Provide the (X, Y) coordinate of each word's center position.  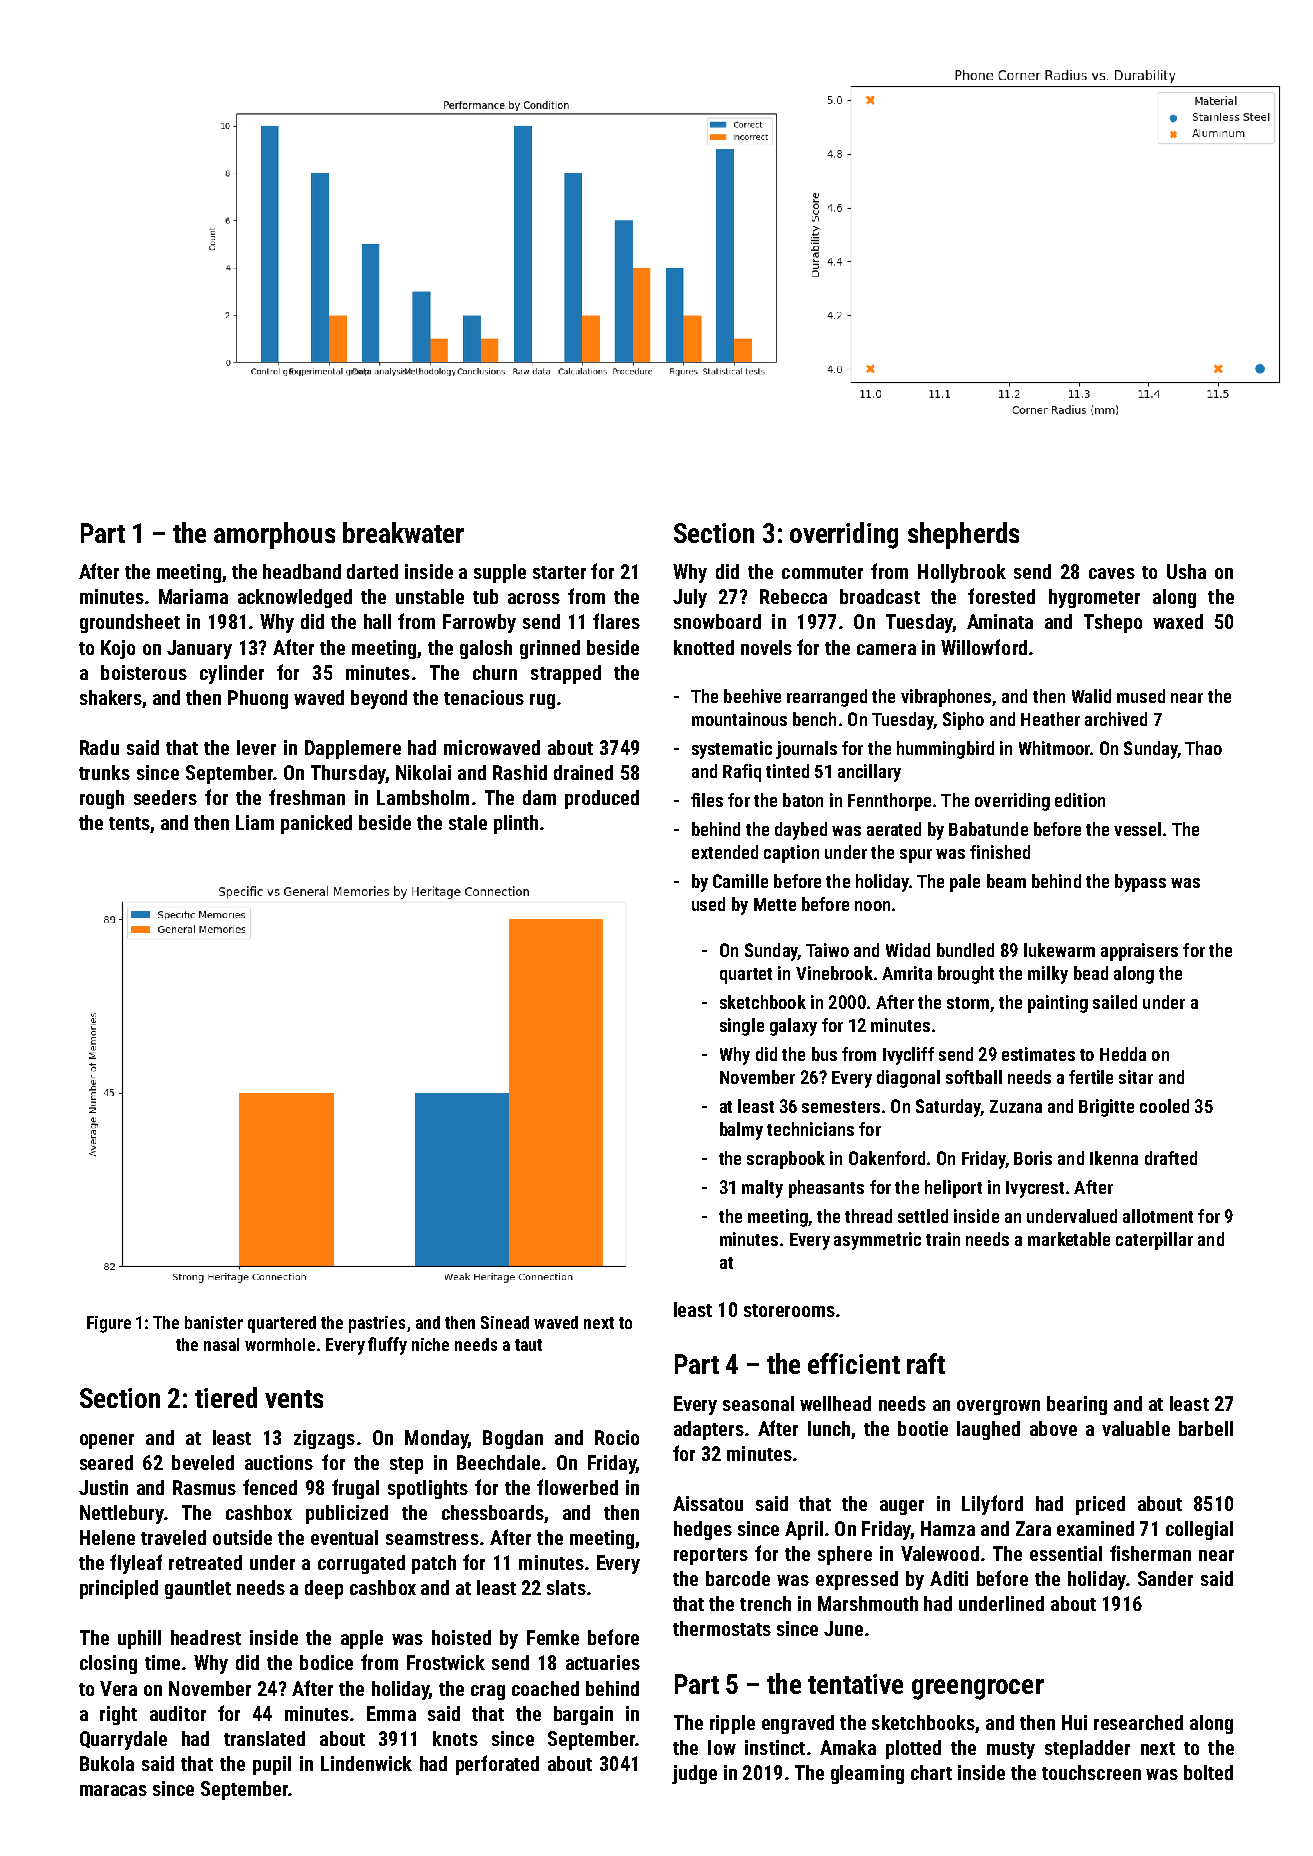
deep (324, 1589)
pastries (377, 1324)
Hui (1074, 1722)
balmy (741, 1131)
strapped (566, 674)
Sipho (963, 721)
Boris (1033, 1158)
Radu (99, 747)
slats (566, 1587)
